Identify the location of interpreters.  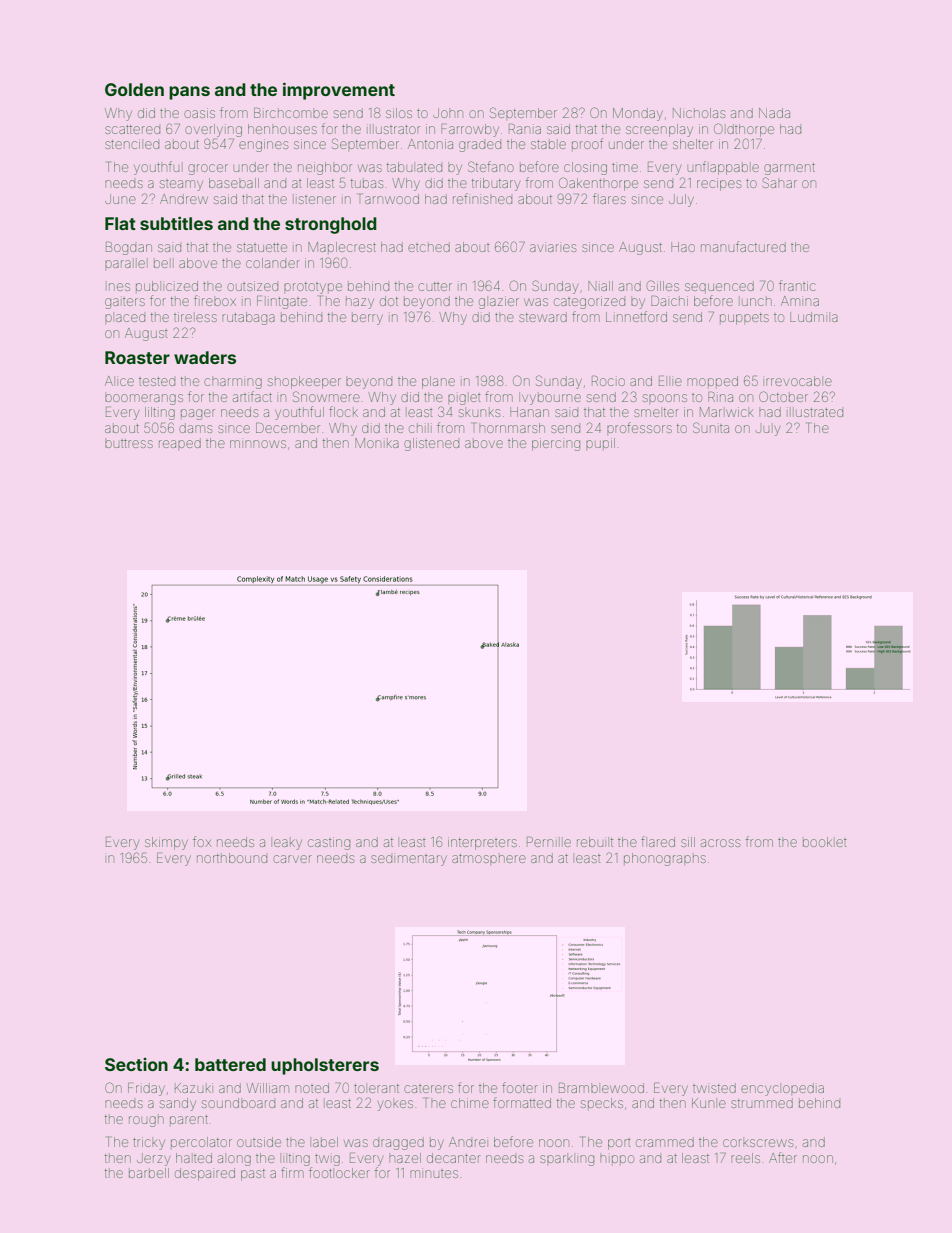
(482, 843).
